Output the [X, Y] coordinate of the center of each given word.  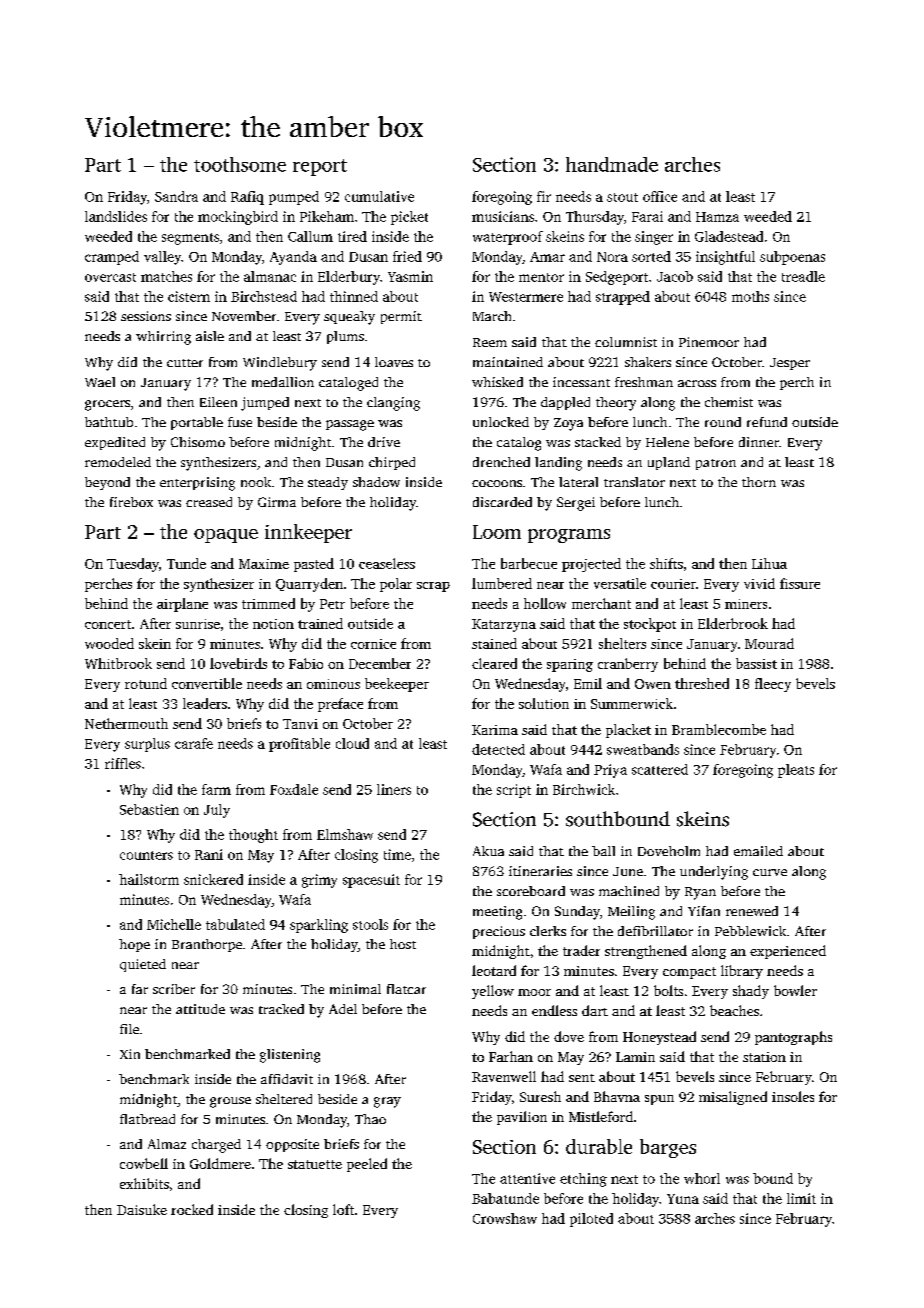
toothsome [240, 164]
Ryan [700, 893]
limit [801, 1198]
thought [253, 836]
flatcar [406, 989]
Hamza [717, 217]
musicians [503, 216]
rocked [192, 1209]
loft [343, 1209]
